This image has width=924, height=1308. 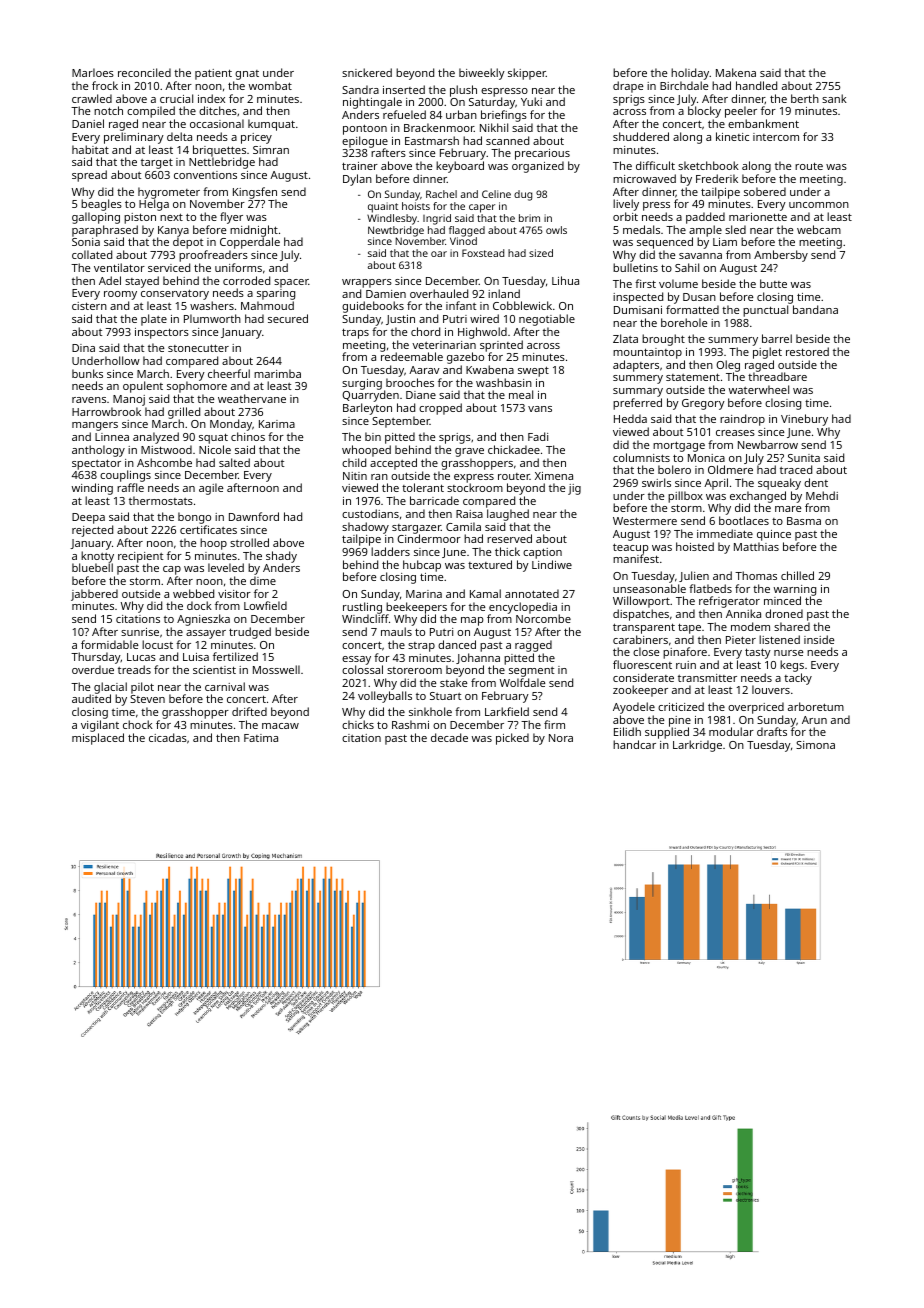 What do you see at coordinates (140, 557) in the image?
I see `recipient` at bounding box center [140, 557].
